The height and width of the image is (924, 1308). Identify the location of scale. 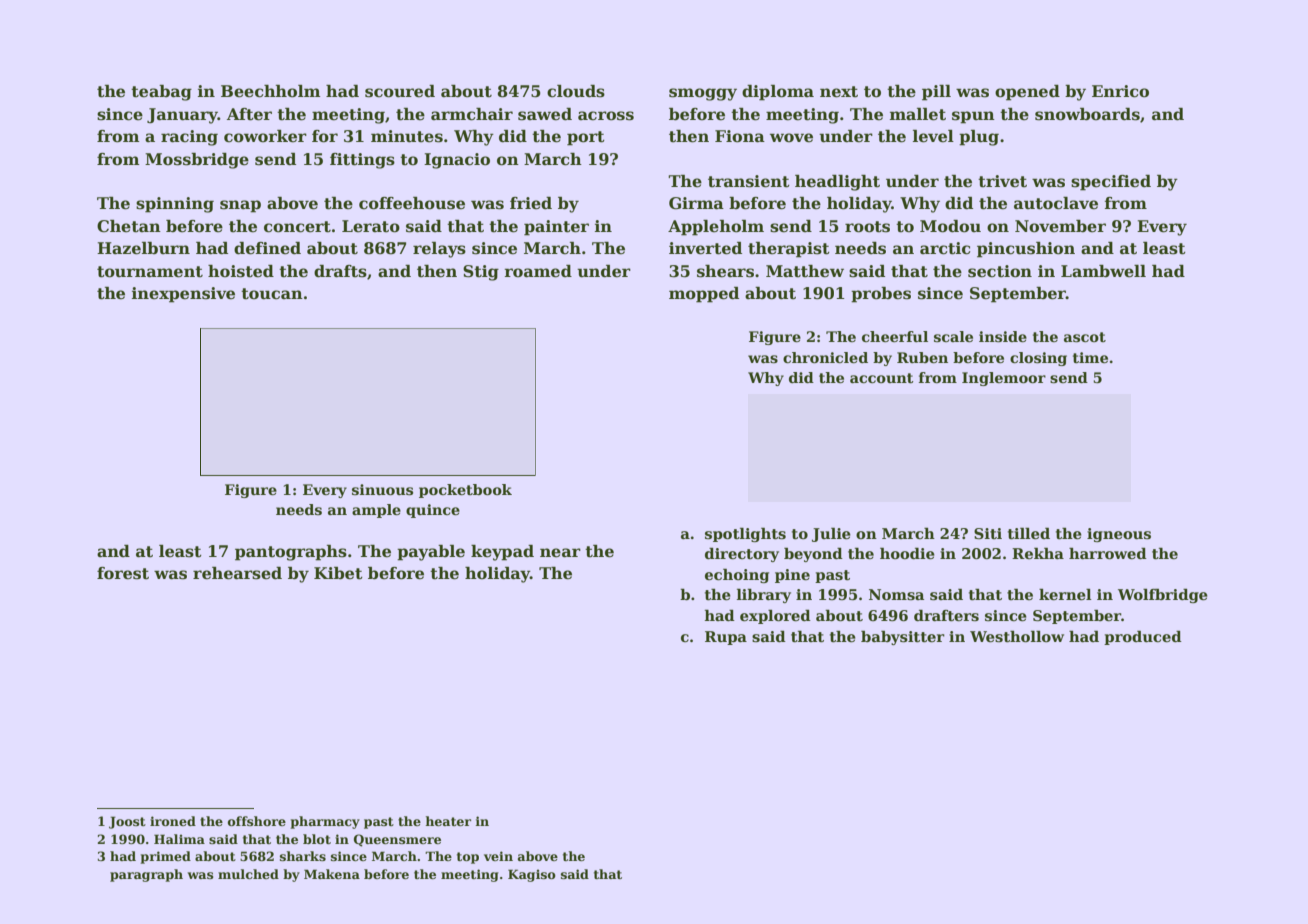
(953, 336).
